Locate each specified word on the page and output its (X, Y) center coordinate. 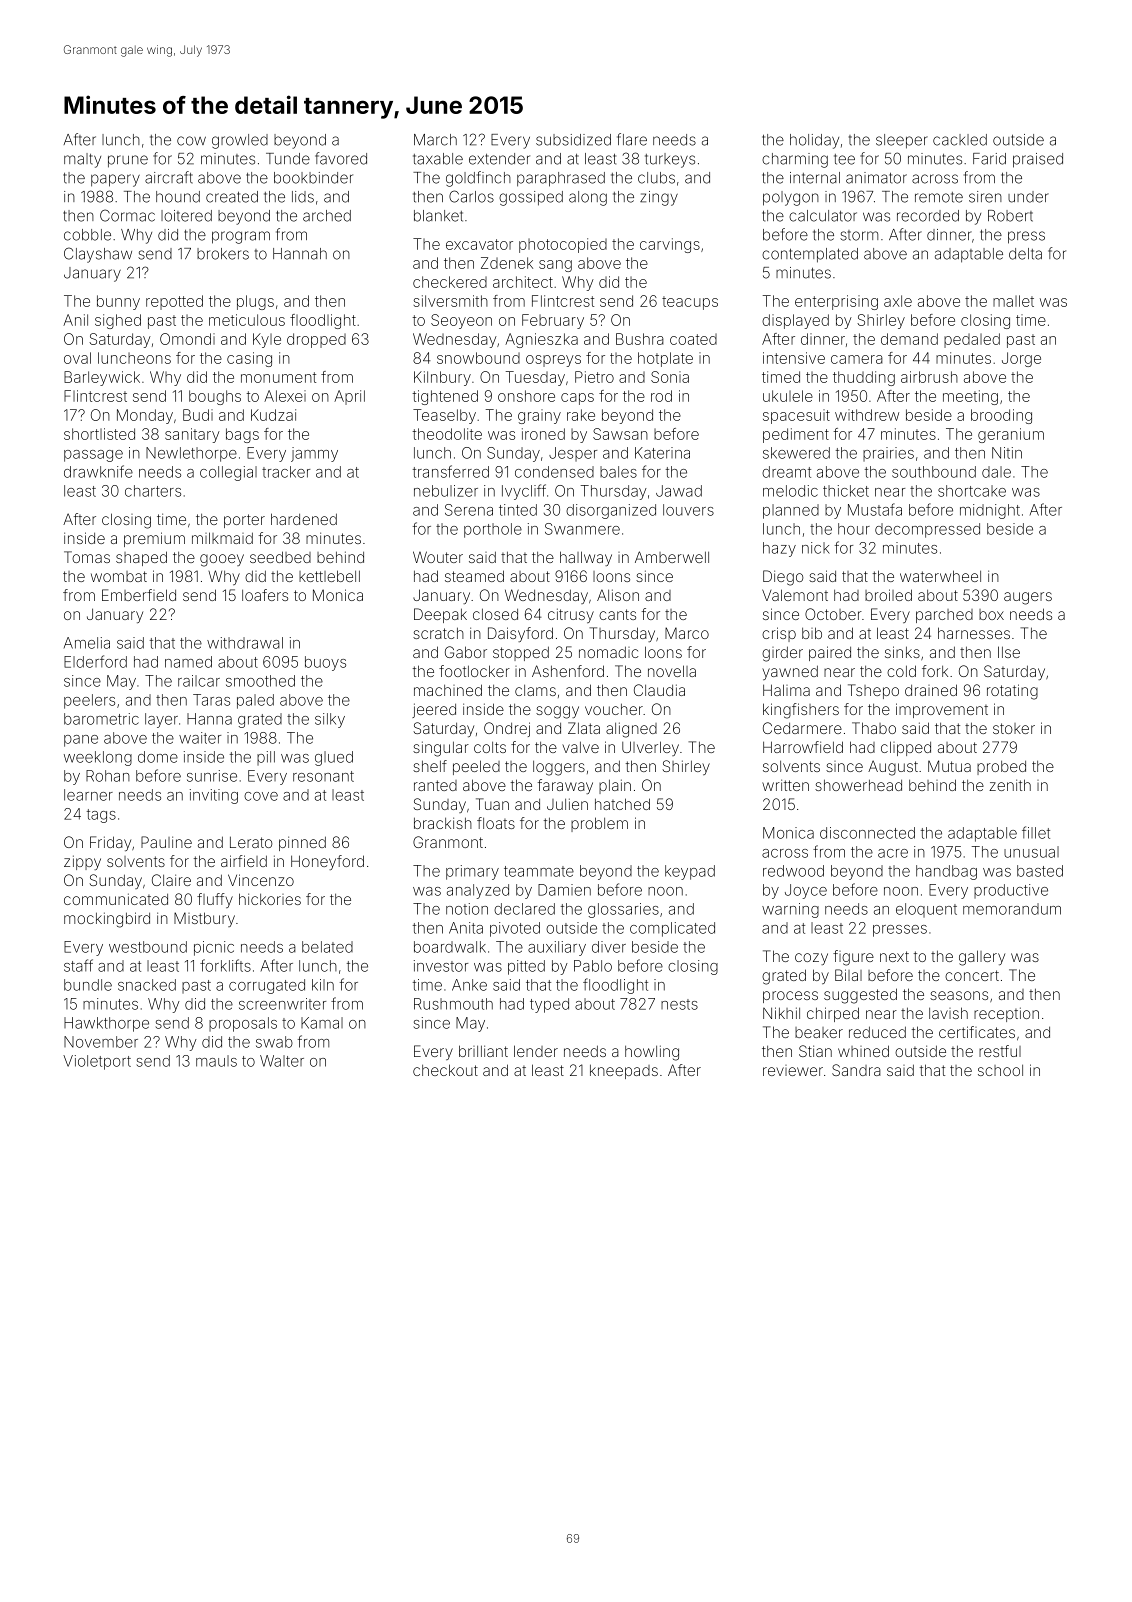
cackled (960, 140)
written (785, 785)
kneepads (624, 1071)
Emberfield (139, 595)
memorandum (1012, 909)
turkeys (670, 160)
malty (82, 160)
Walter (282, 1061)
